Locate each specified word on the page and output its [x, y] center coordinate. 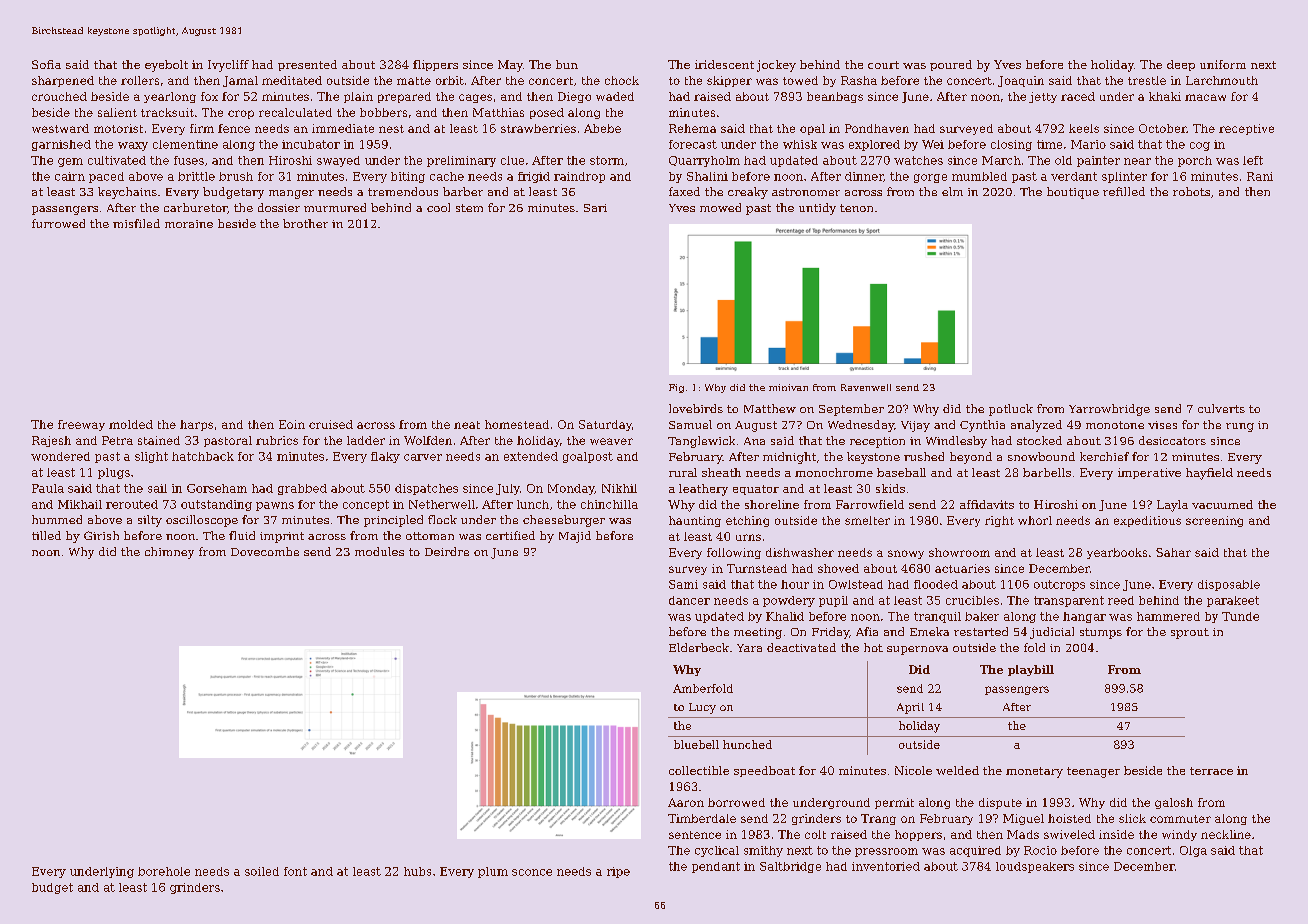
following [734, 553]
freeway [81, 425]
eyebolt [166, 66]
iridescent [724, 64]
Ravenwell [866, 387]
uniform [1223, 64]
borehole [164, 871]
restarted [981, 631]
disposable [1229, 585]
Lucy [702, 708]
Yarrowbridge [1109, 410]
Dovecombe [265, 551]
